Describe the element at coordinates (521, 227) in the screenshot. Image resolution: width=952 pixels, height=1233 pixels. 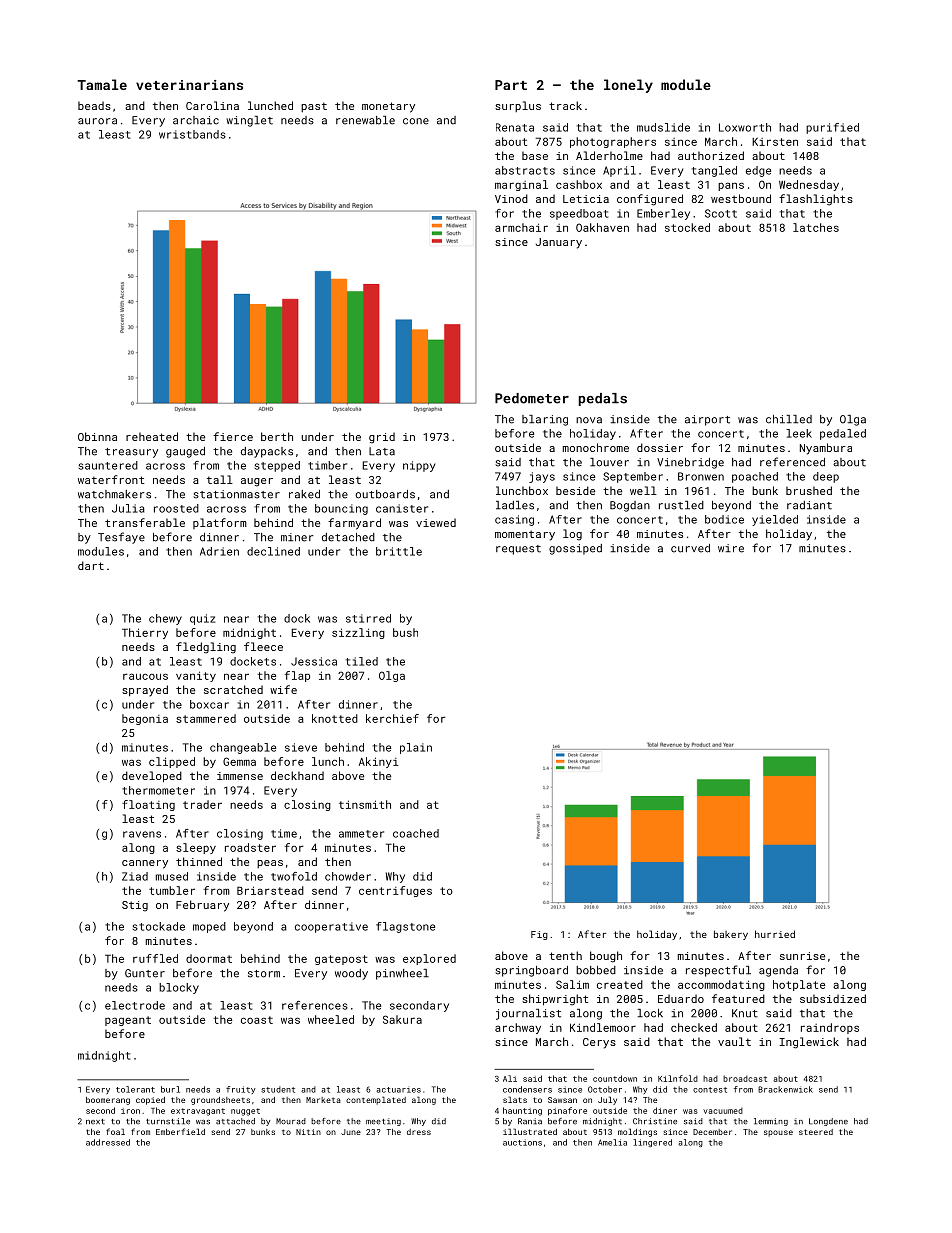
I see `armchair` at that location.
